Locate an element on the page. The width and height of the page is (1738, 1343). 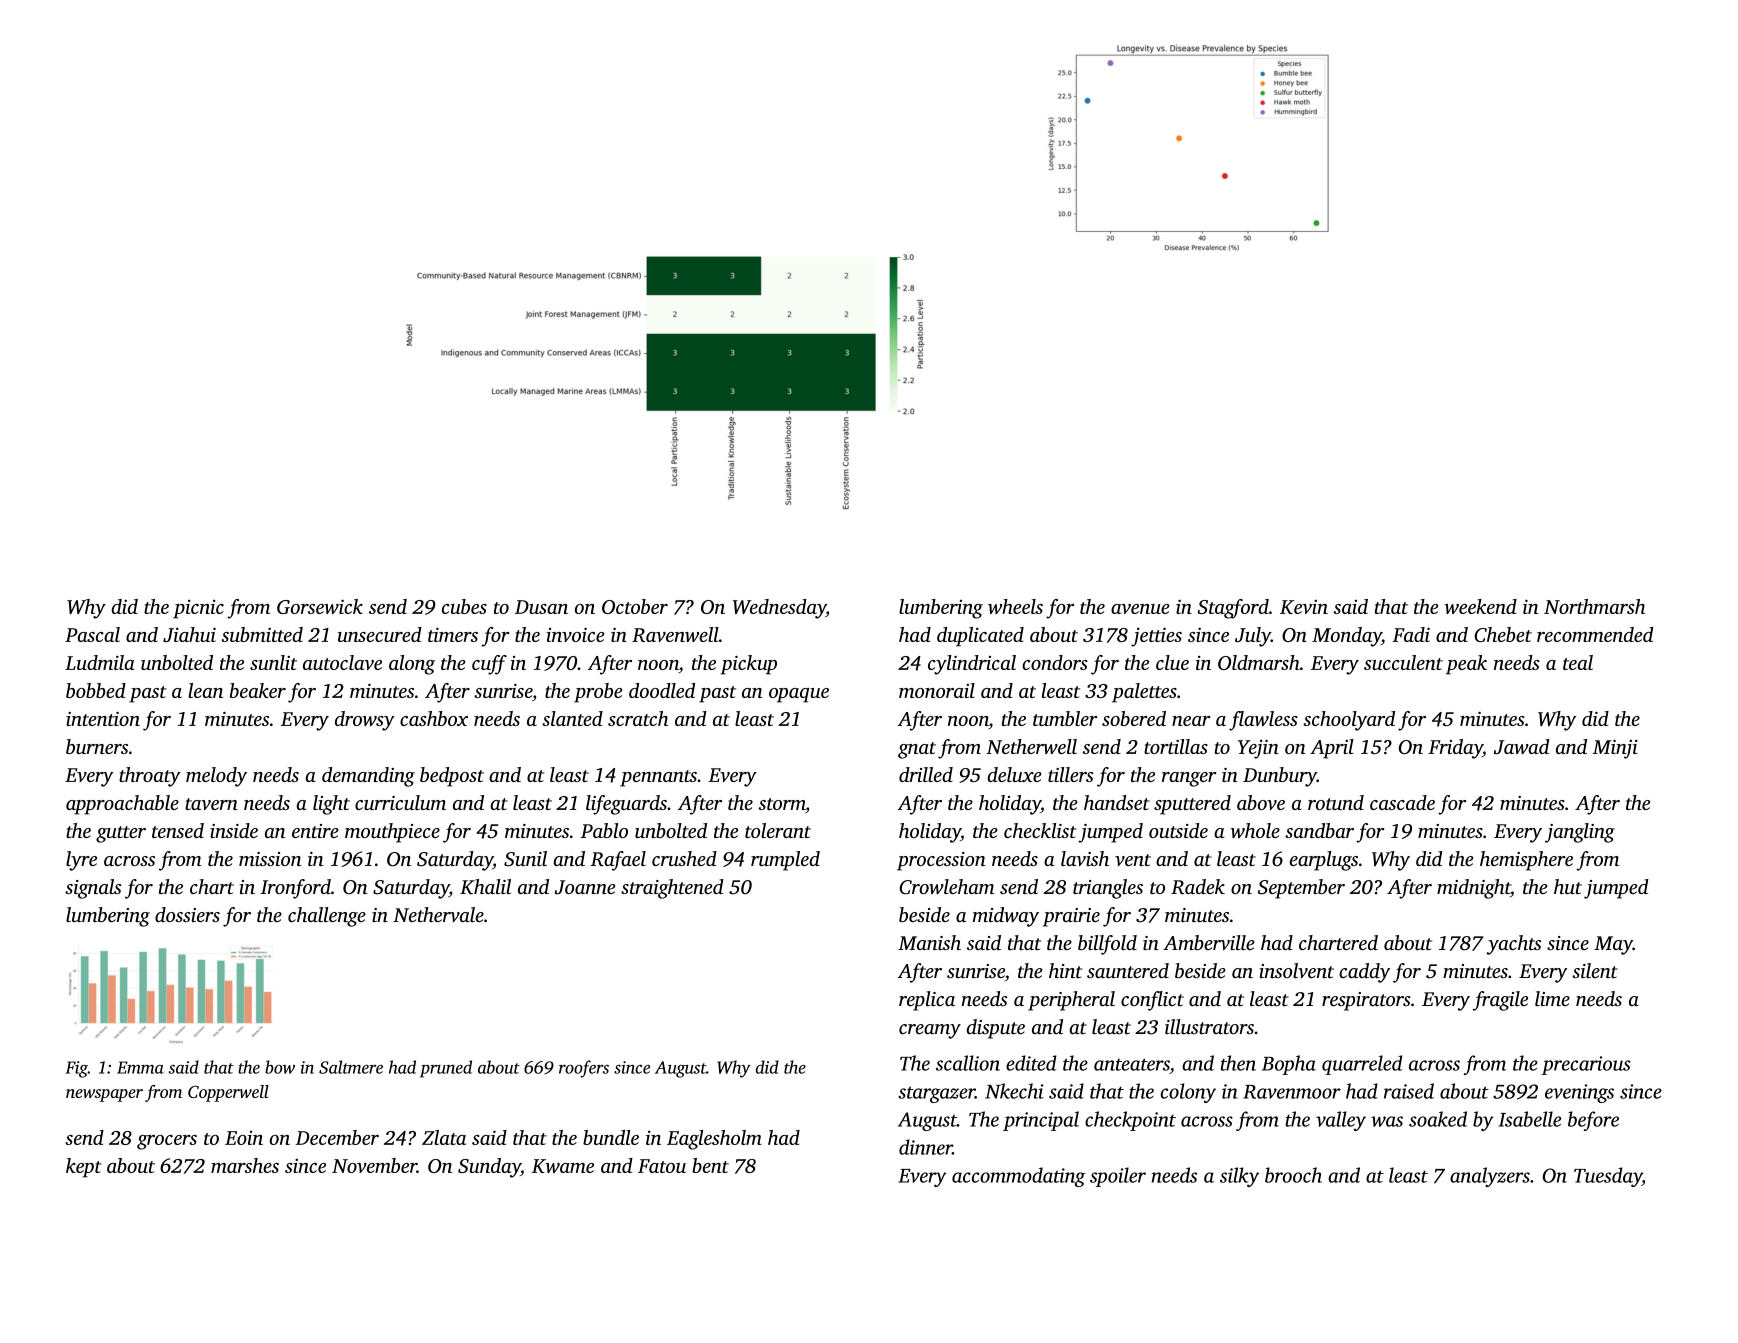
approachable is located at coordinates (122, 805).
